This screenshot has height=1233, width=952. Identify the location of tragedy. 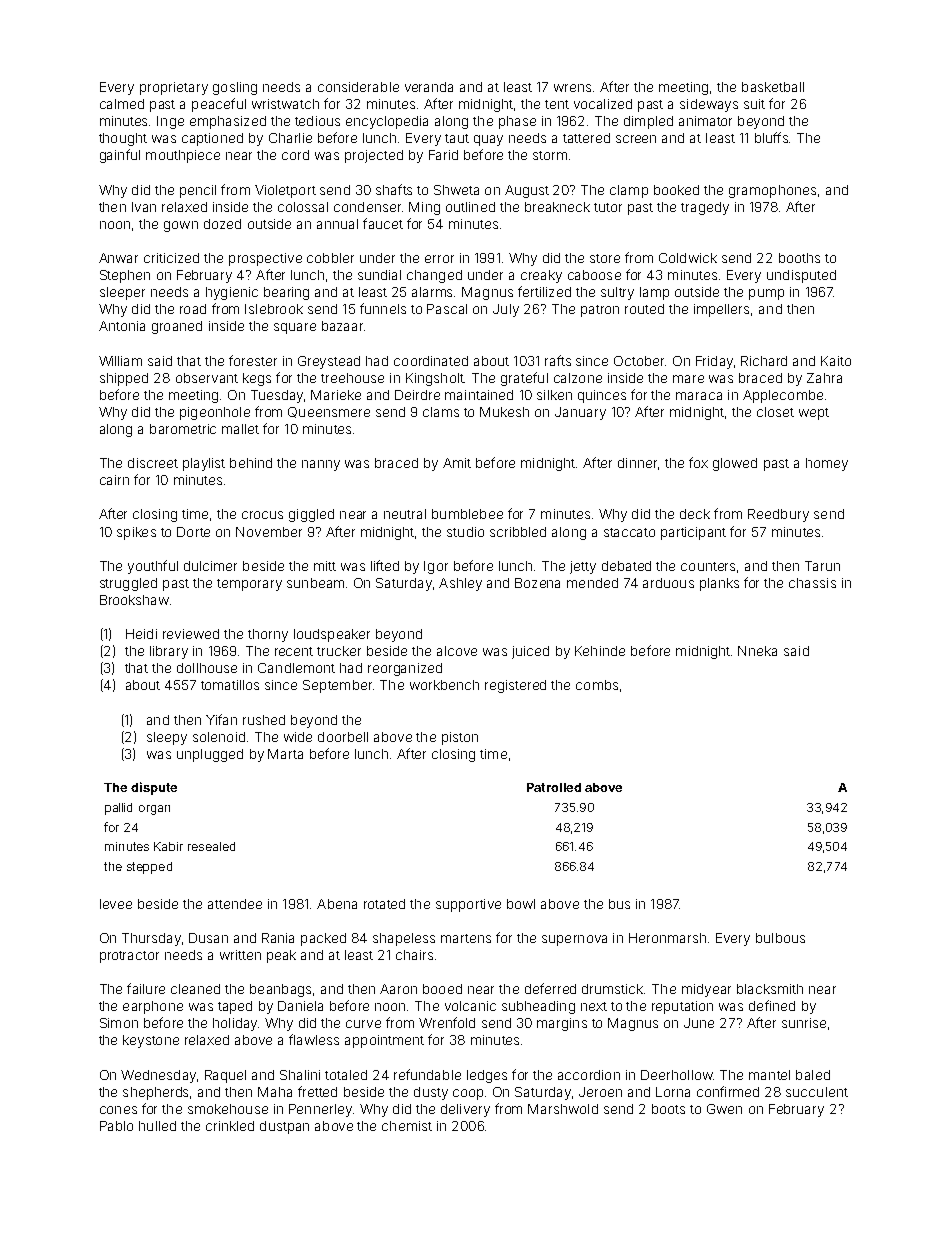
(705, 208).
